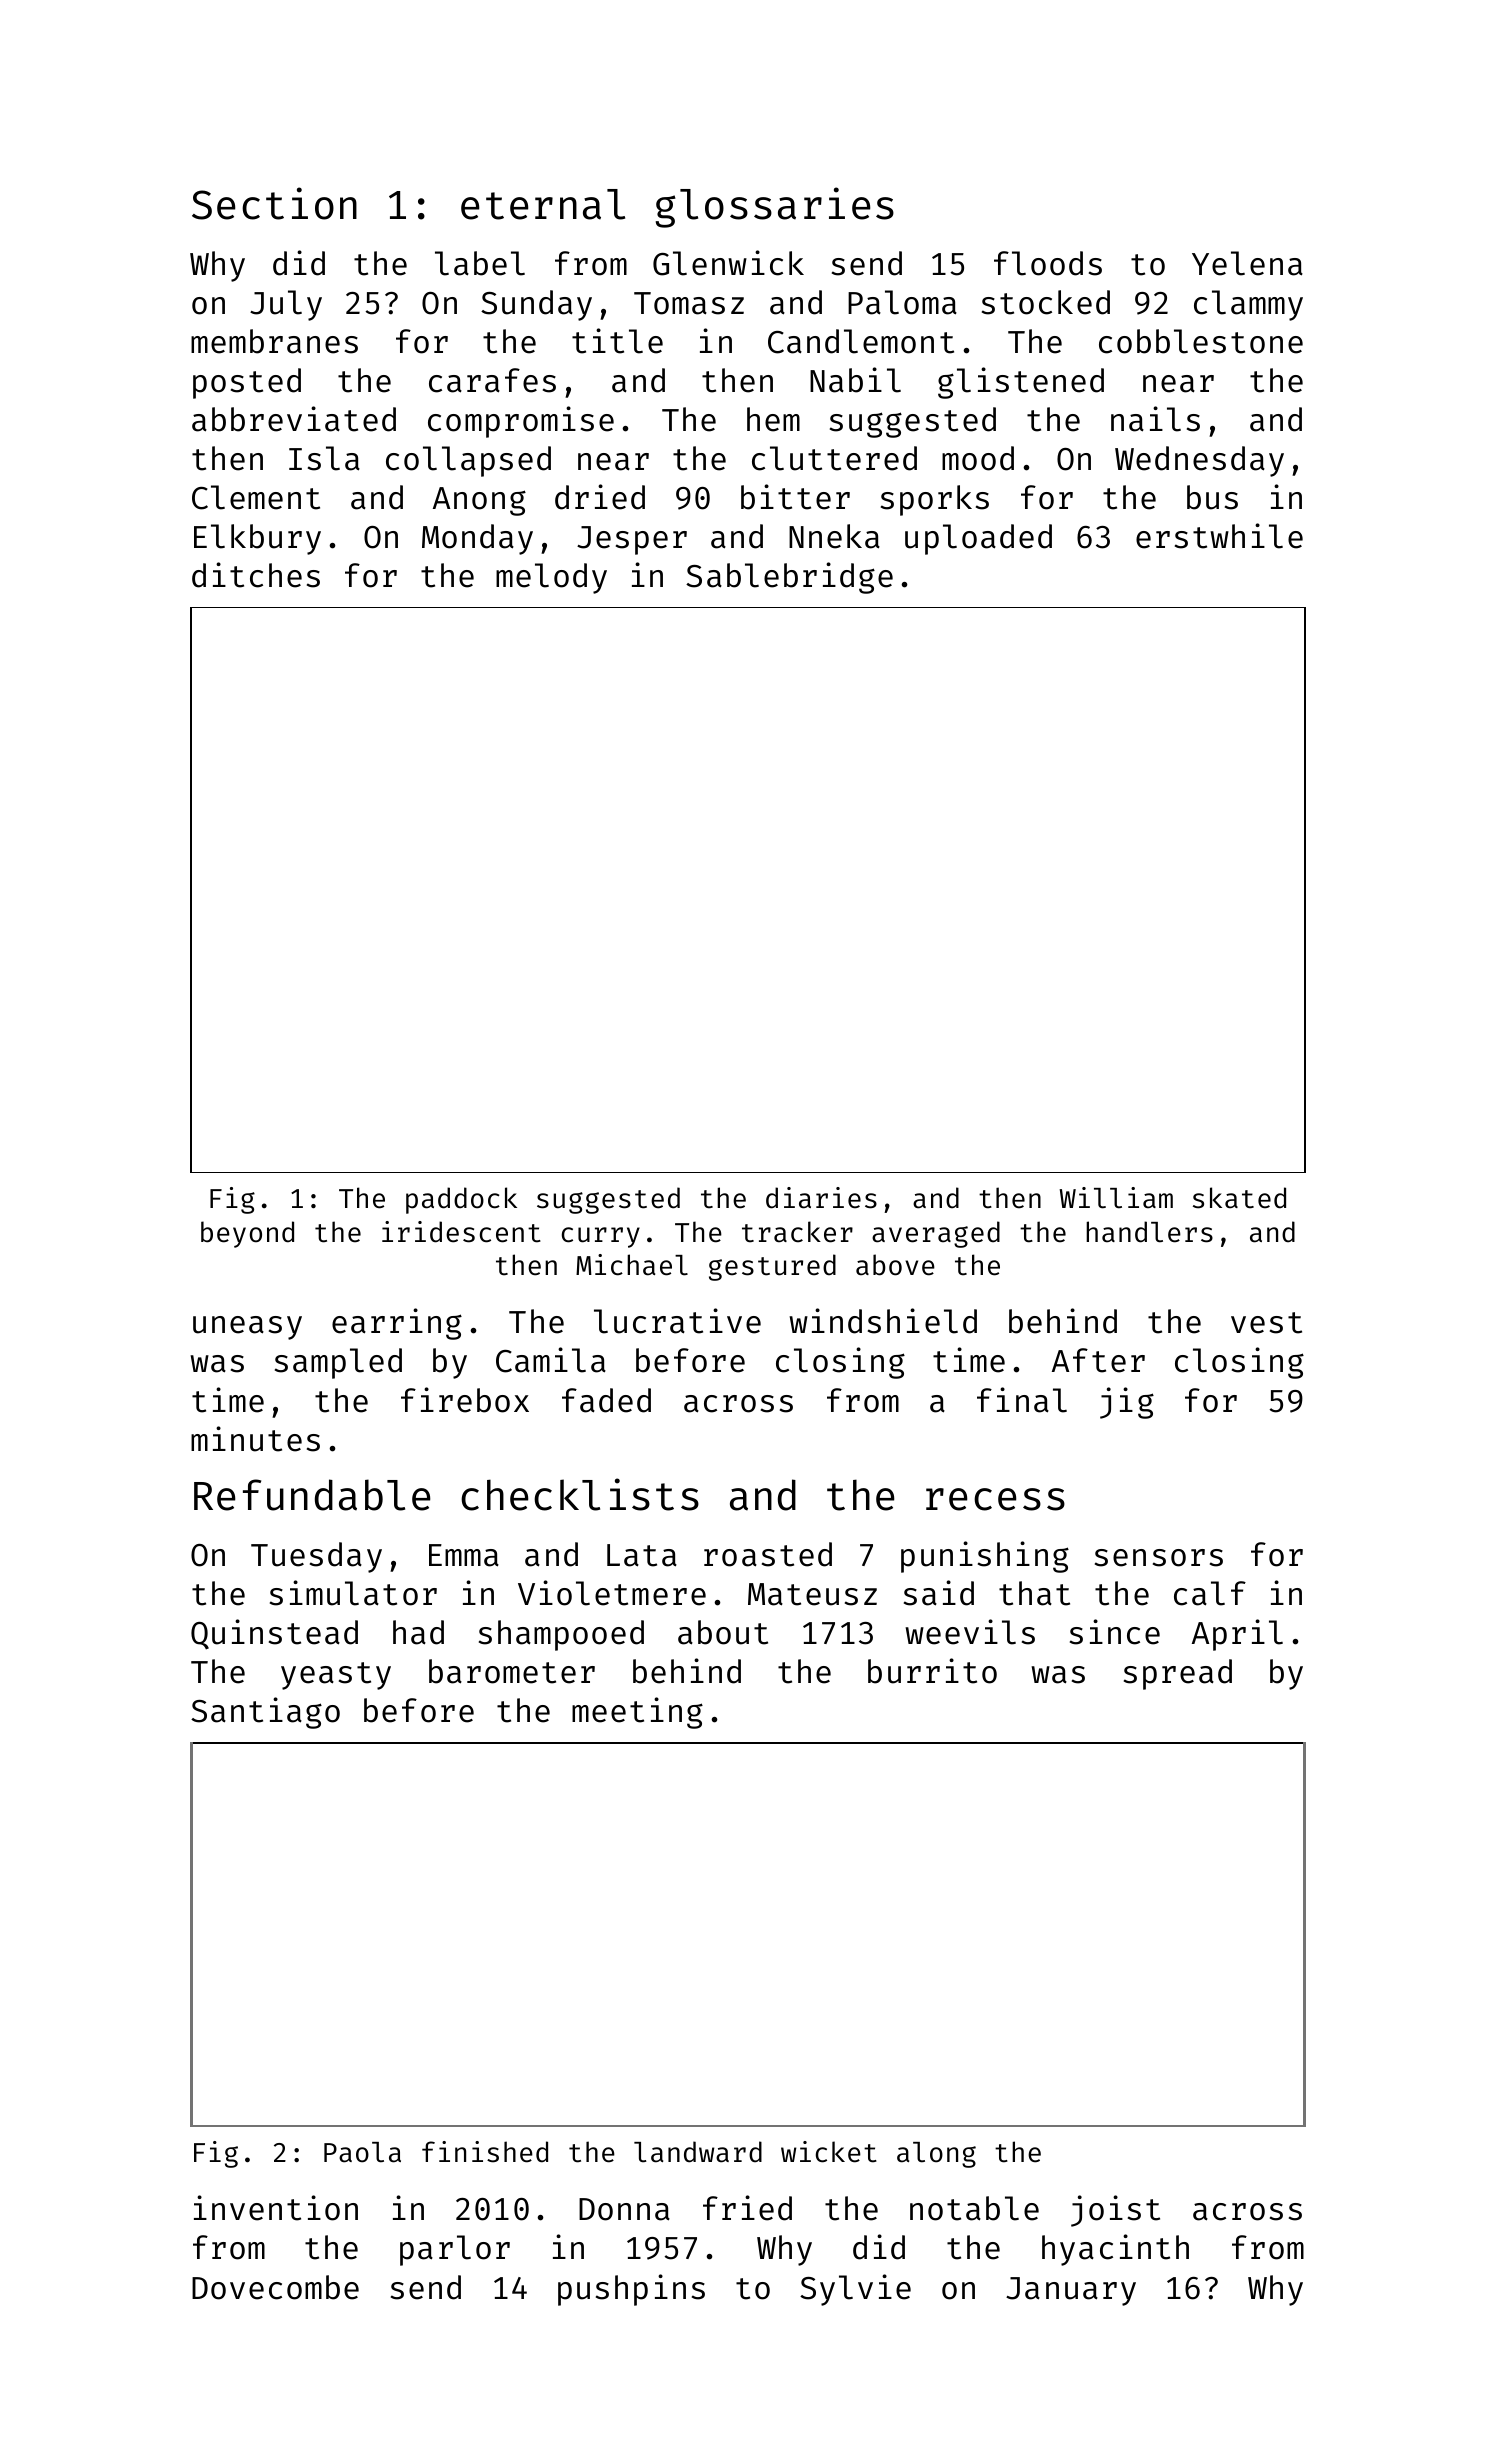  What do you see at coordinates (1159, 1558) in the document?
I see `sensors` at bounding box center [1159, 1558].
